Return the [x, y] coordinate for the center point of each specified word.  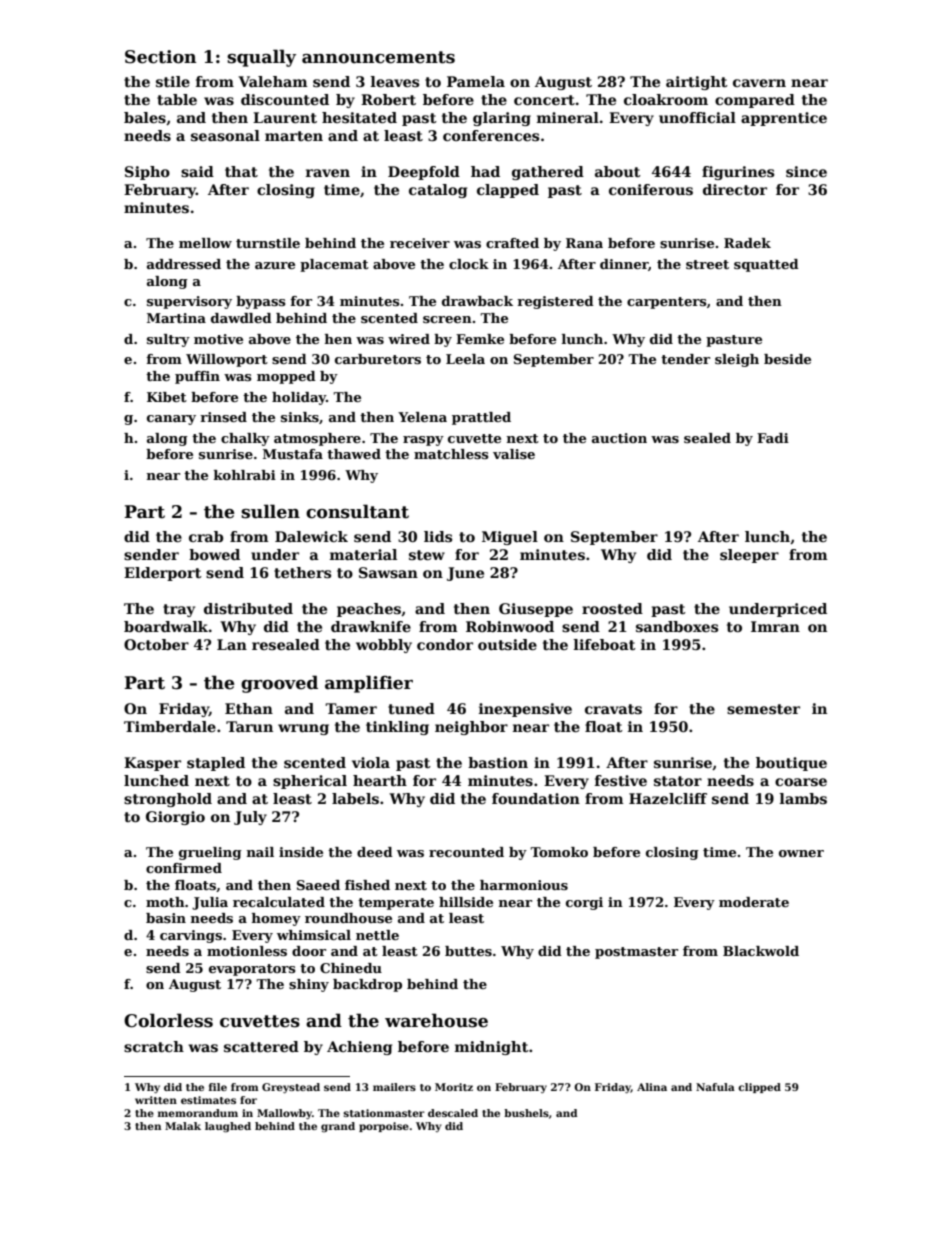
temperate [396, 904]
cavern [759, 83]
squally [261, 58]
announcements [378, 57]
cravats [613, 709]
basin [166, 918]
